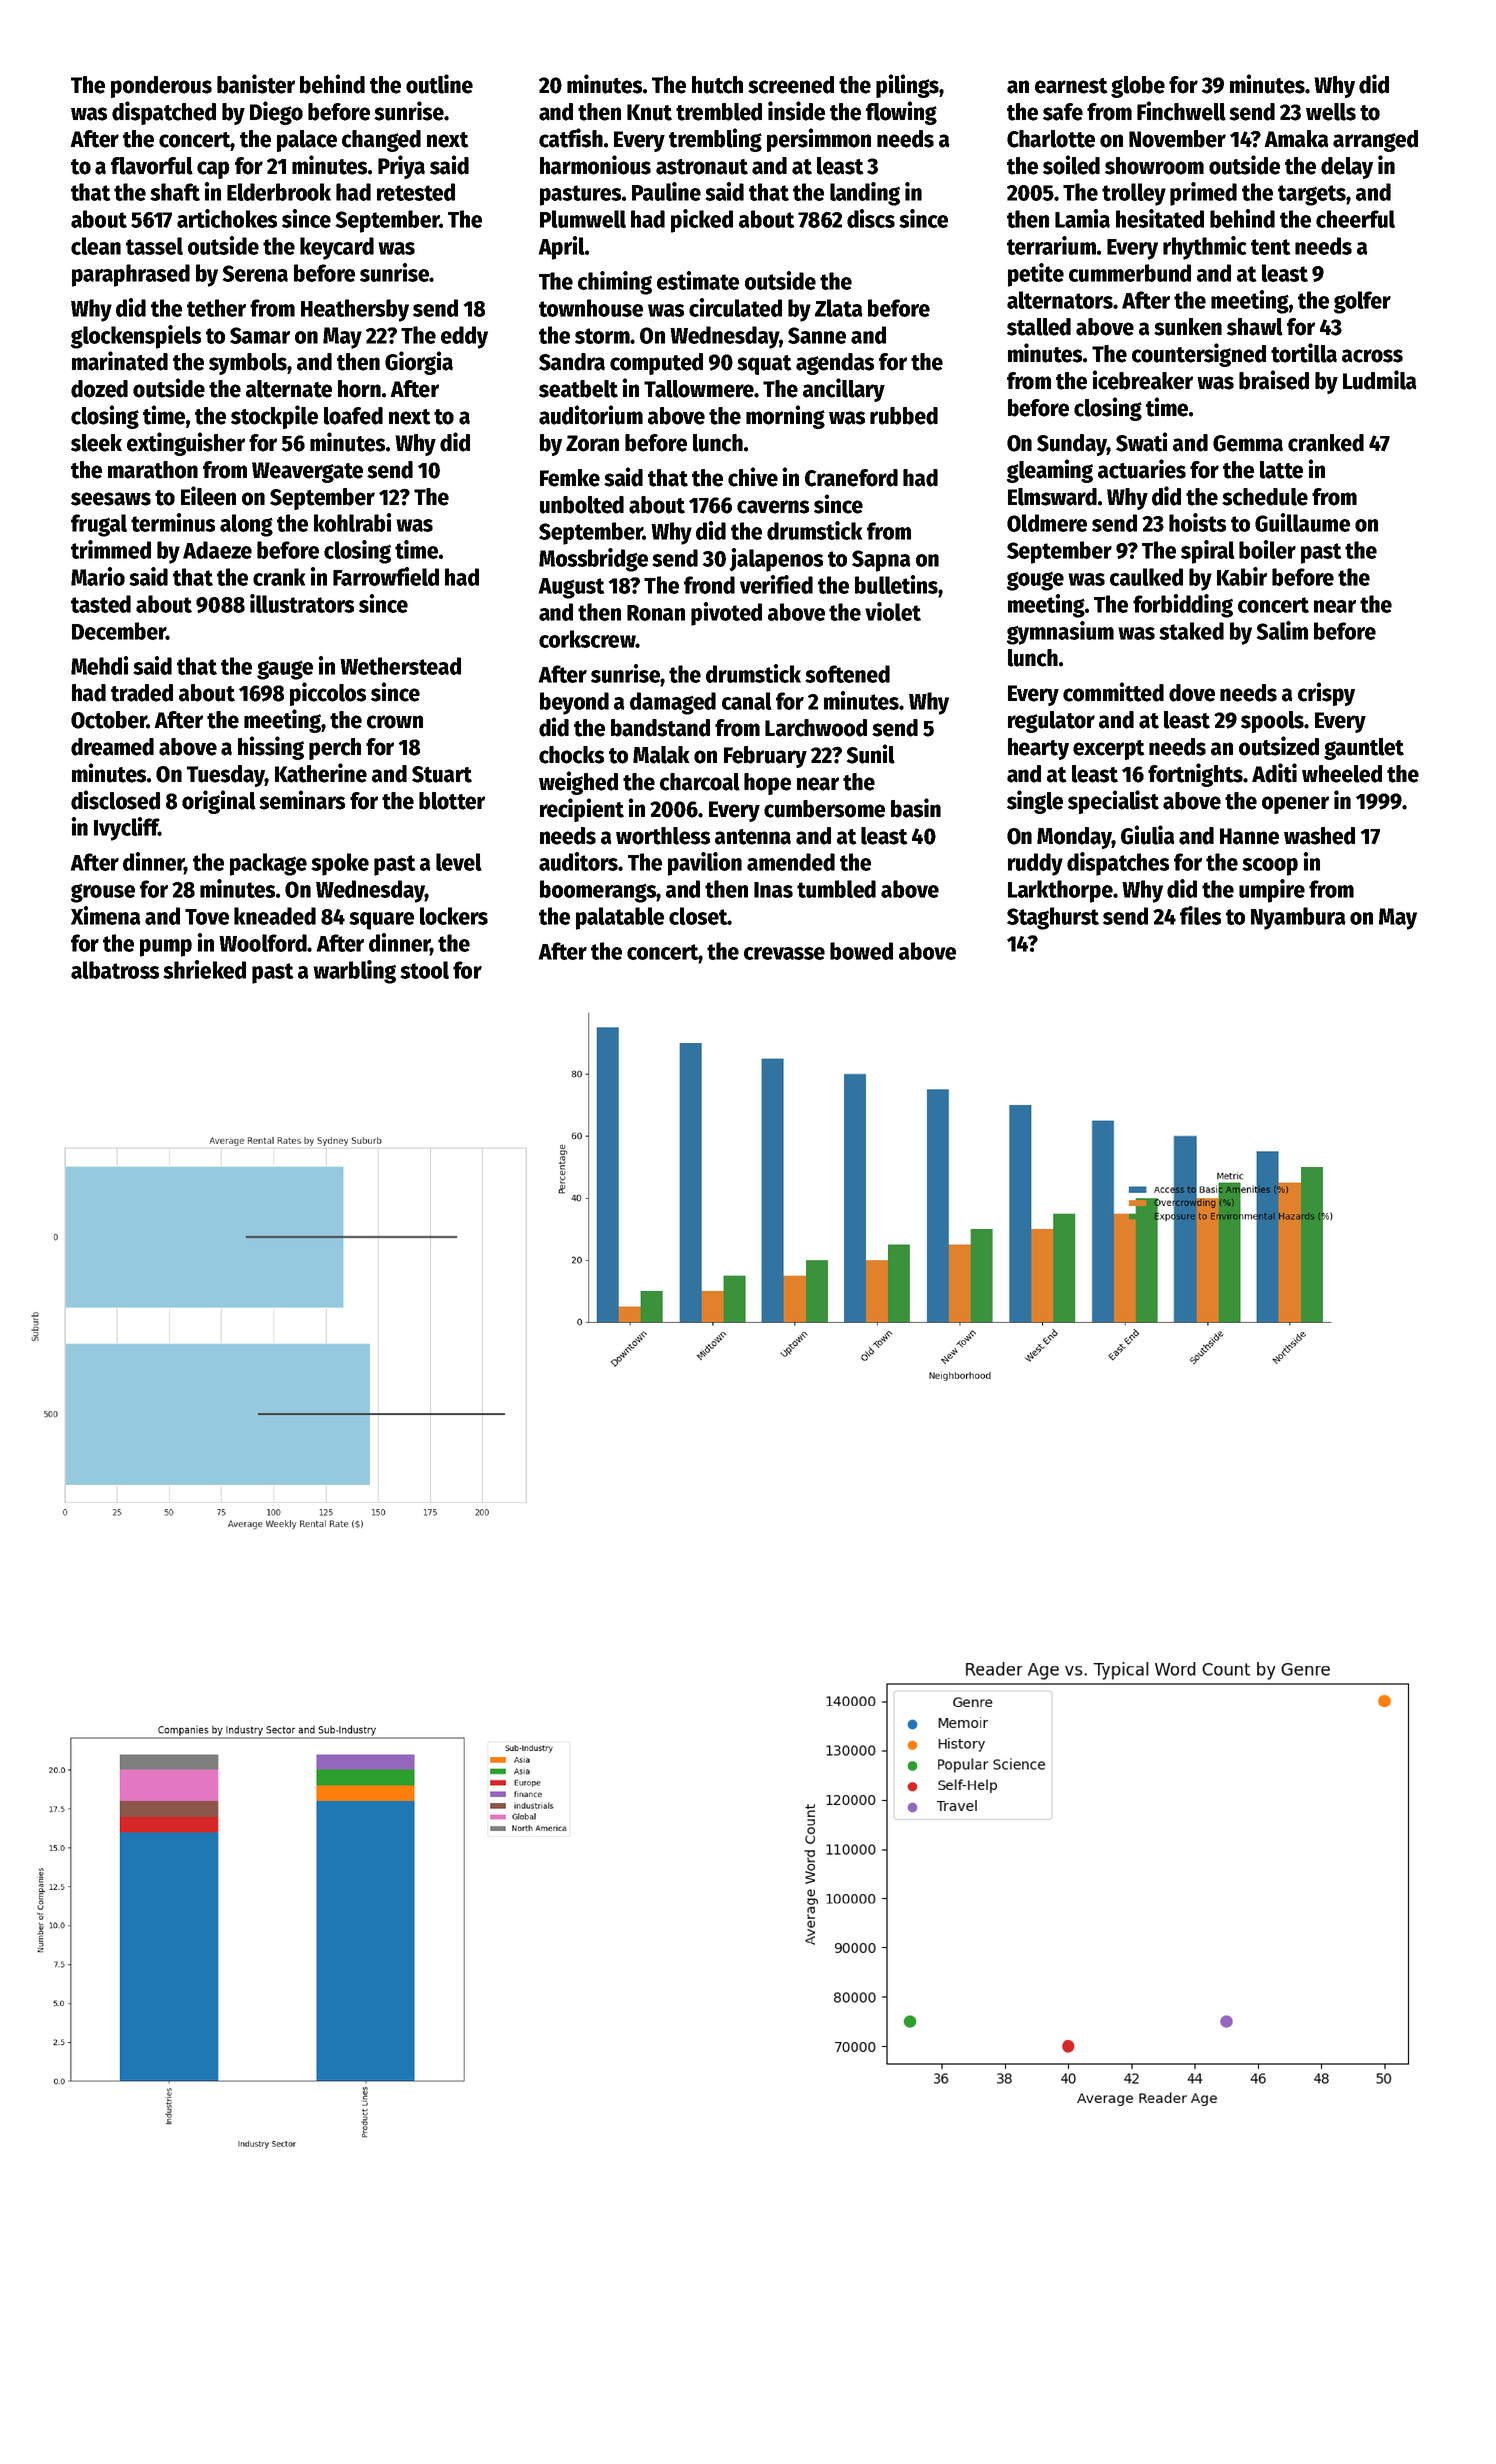 The width and height of the page is (1496, 2464). What do you see at coordinates (256, 84) in the page?
I see `banister` at bounding box center [256, 84].
